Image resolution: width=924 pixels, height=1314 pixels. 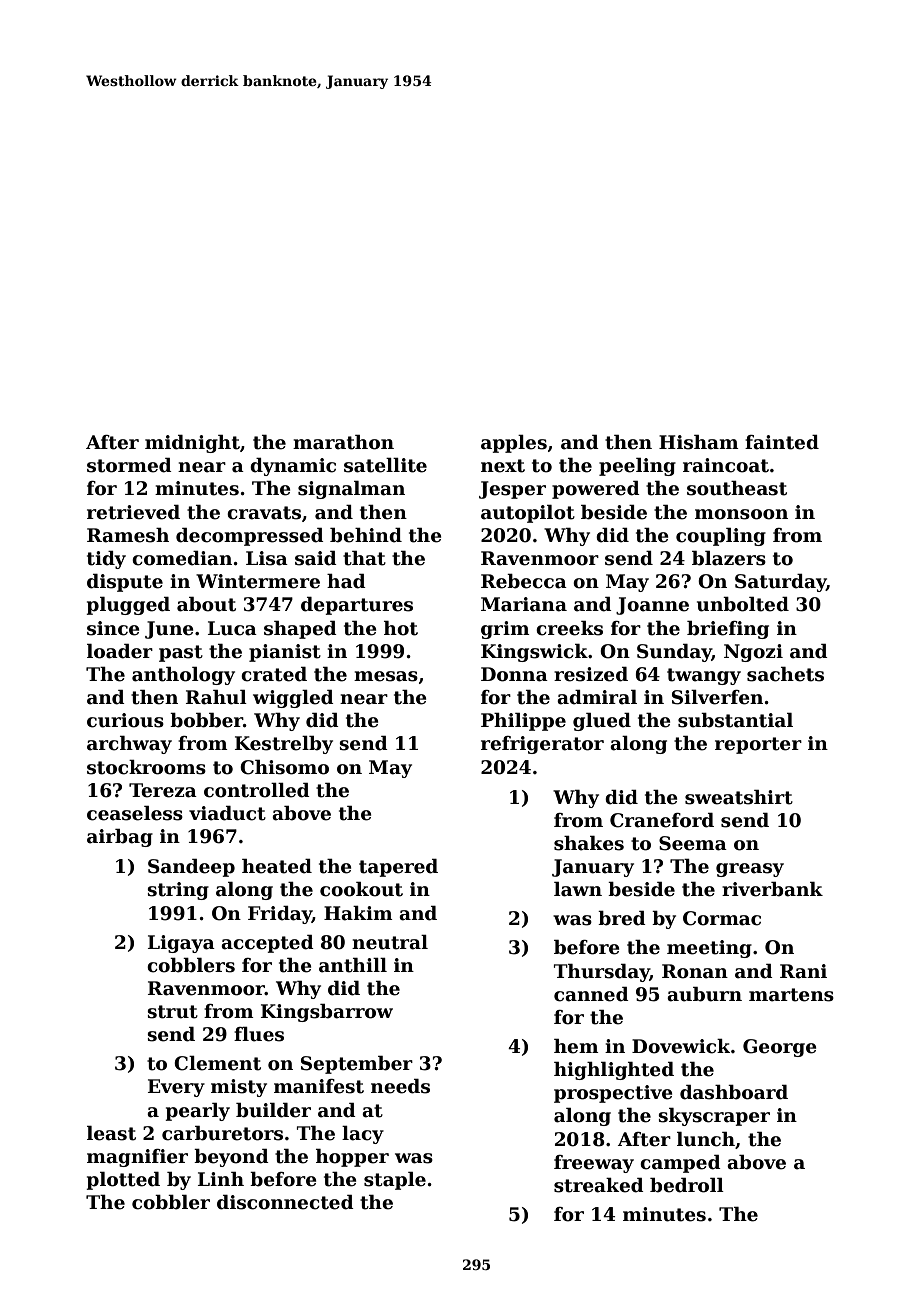 What do you see at coordinates (285, 1202) in the screenshot?
I see `disconnected` at bounding box center [285, 1202].
